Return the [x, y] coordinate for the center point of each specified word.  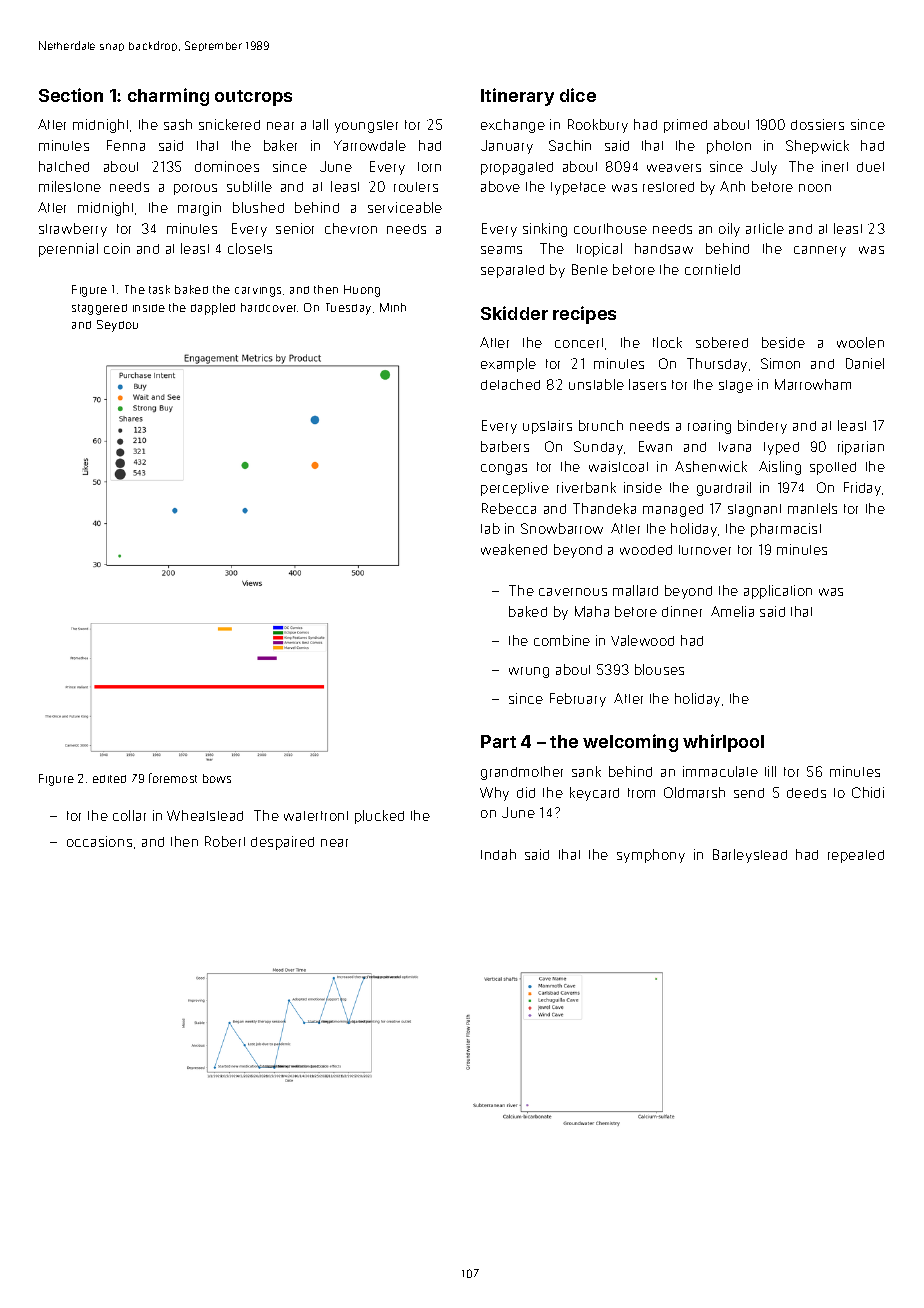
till [770, 771]
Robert [225, 841]
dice [578, 95]
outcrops [253, 98]
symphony [651, 856]
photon [729, 147]
